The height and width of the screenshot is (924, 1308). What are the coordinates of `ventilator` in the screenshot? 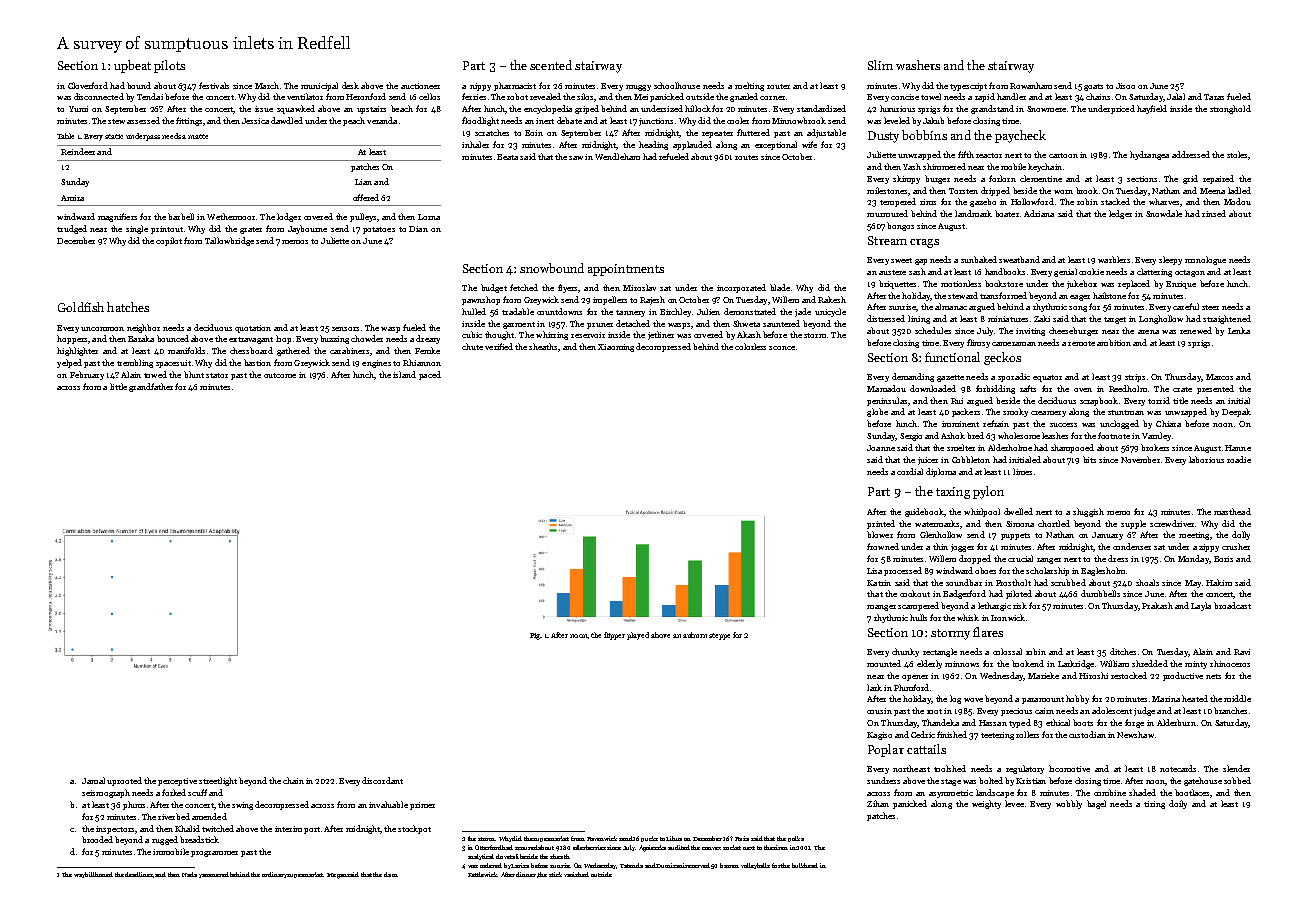 It's located at (305, 96).
